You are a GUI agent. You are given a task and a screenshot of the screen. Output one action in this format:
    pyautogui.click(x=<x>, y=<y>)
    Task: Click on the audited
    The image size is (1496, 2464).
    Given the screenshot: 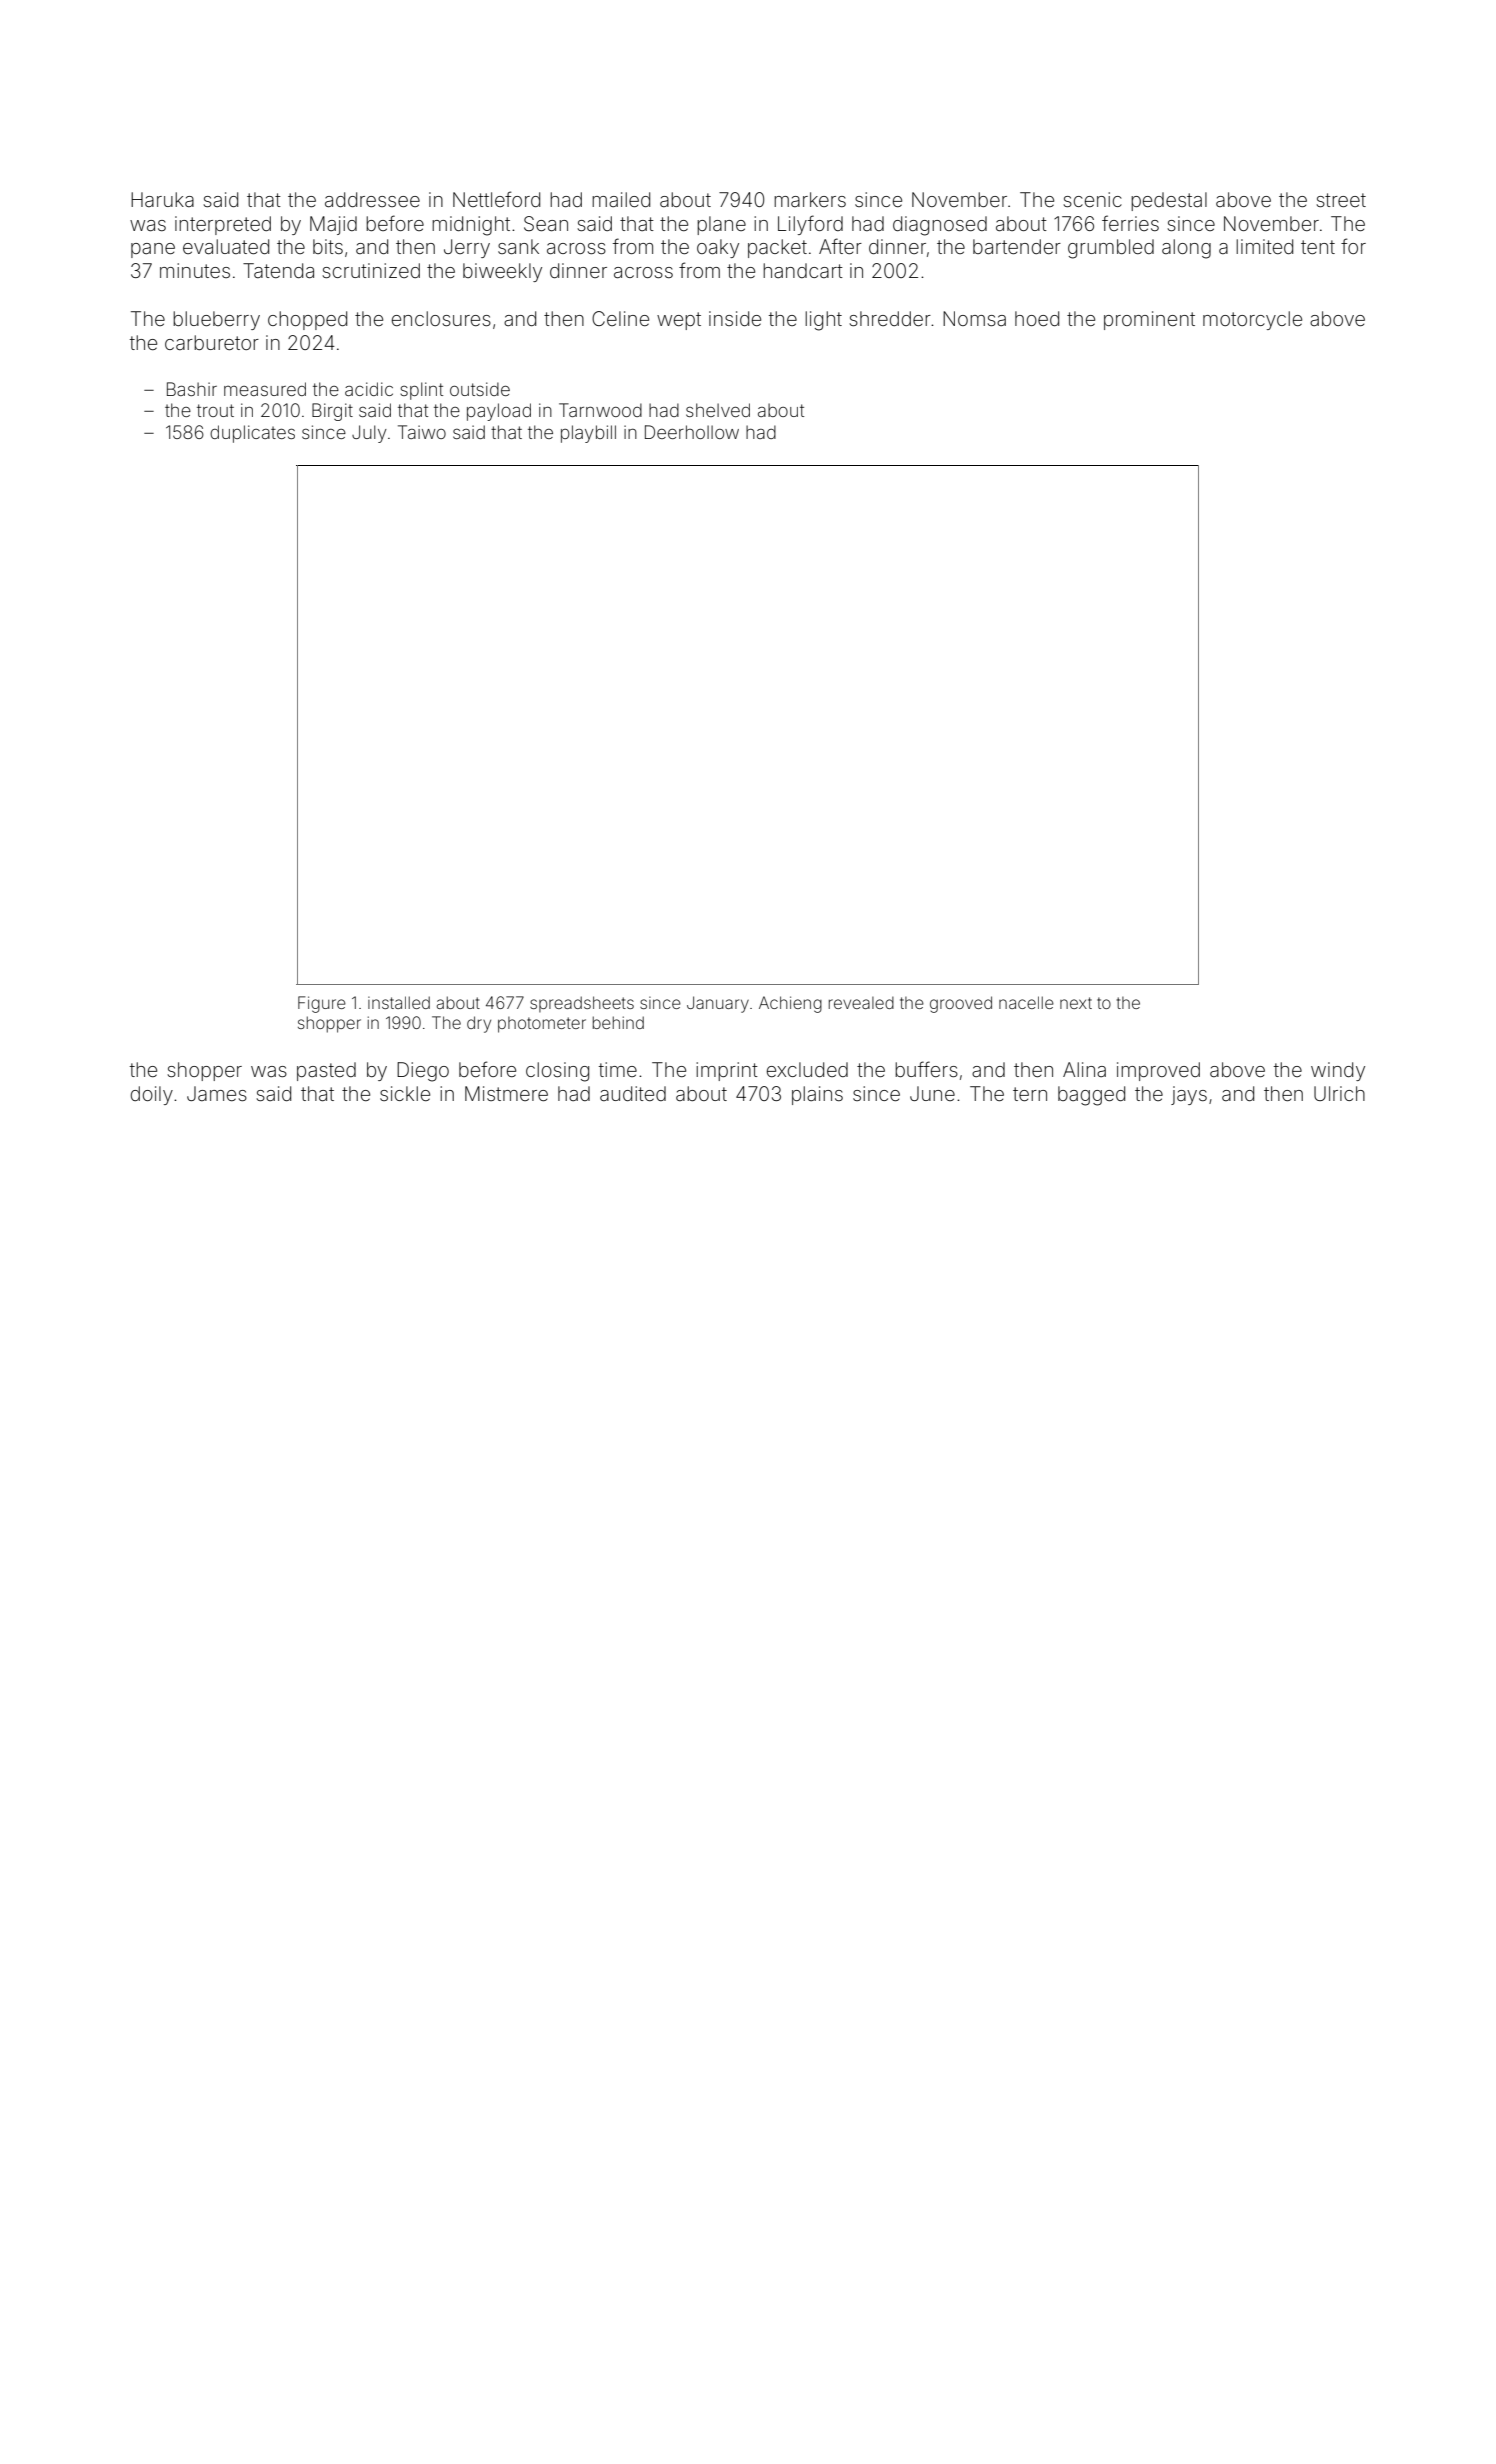 What is the action you would take?
    pyautogui.click(x=633, y=1093)
